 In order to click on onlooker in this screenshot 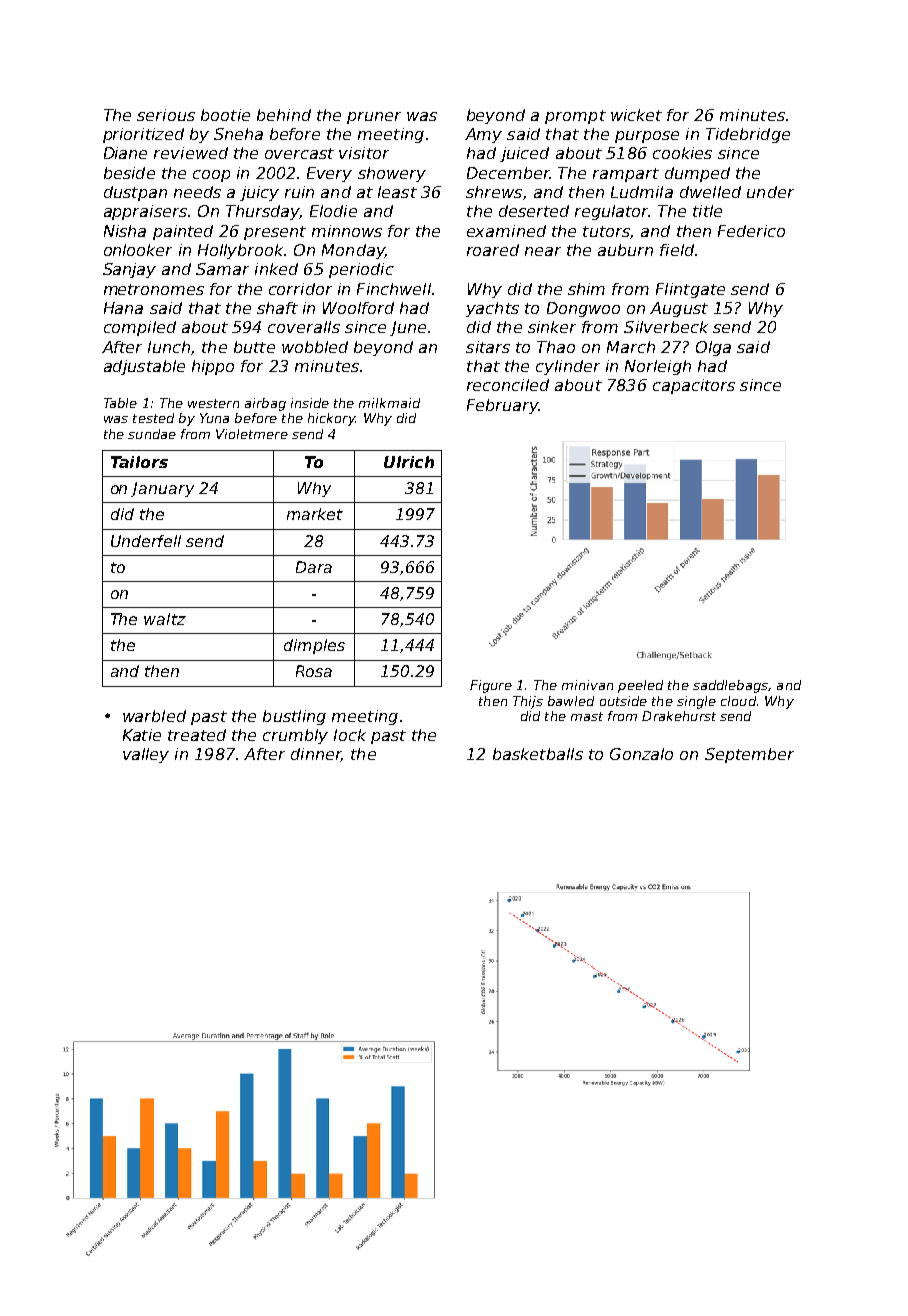, I will do `click(138, 250)`.
